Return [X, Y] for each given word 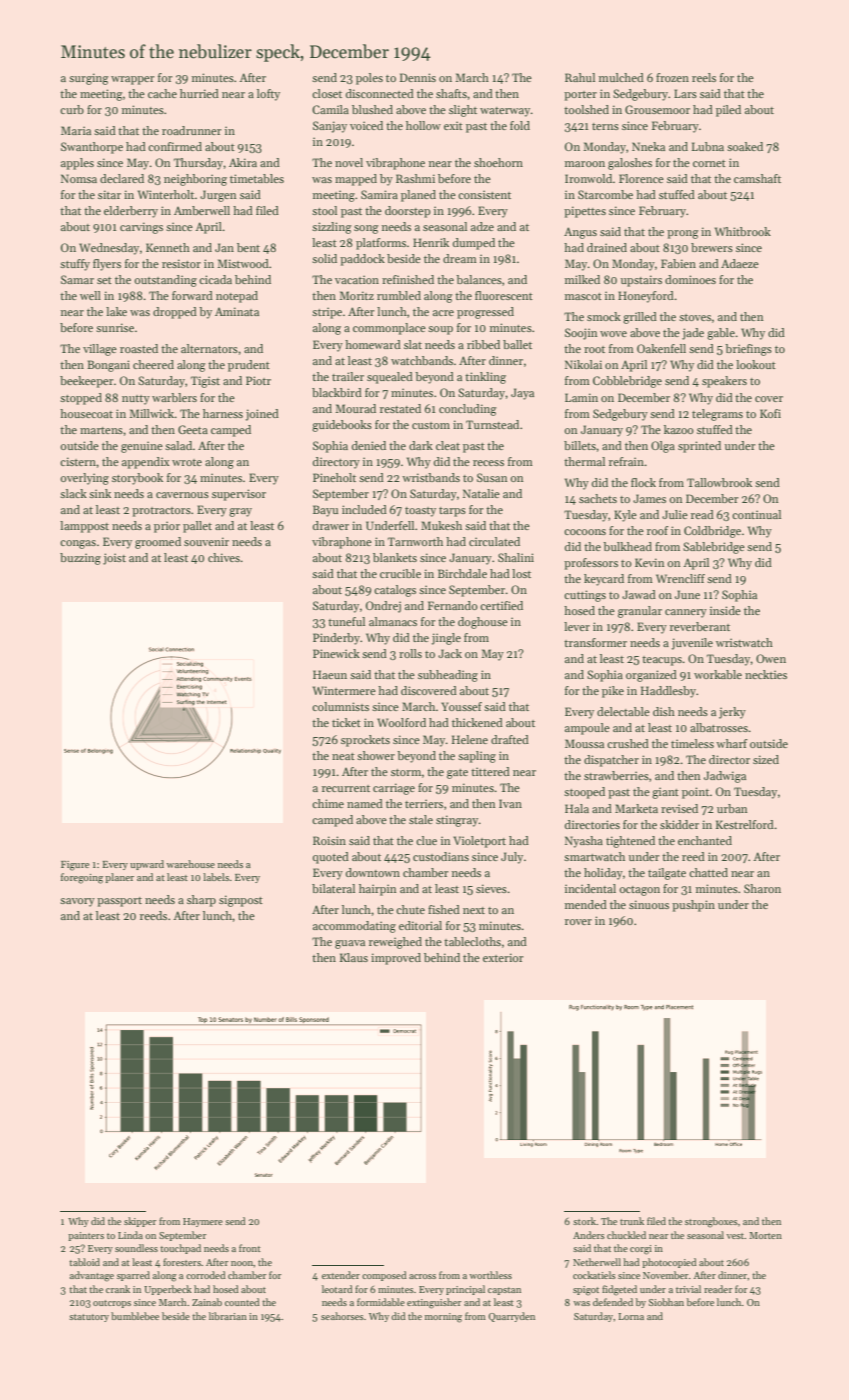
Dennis [418, 77]
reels [704, 77]
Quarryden [511, 1317]
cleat [448, 445]
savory [77, 902]
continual [756, 514]
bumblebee [135, 1316]
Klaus [354, 957]
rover [578, 922]
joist [114, 559]
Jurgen [218, 196]
